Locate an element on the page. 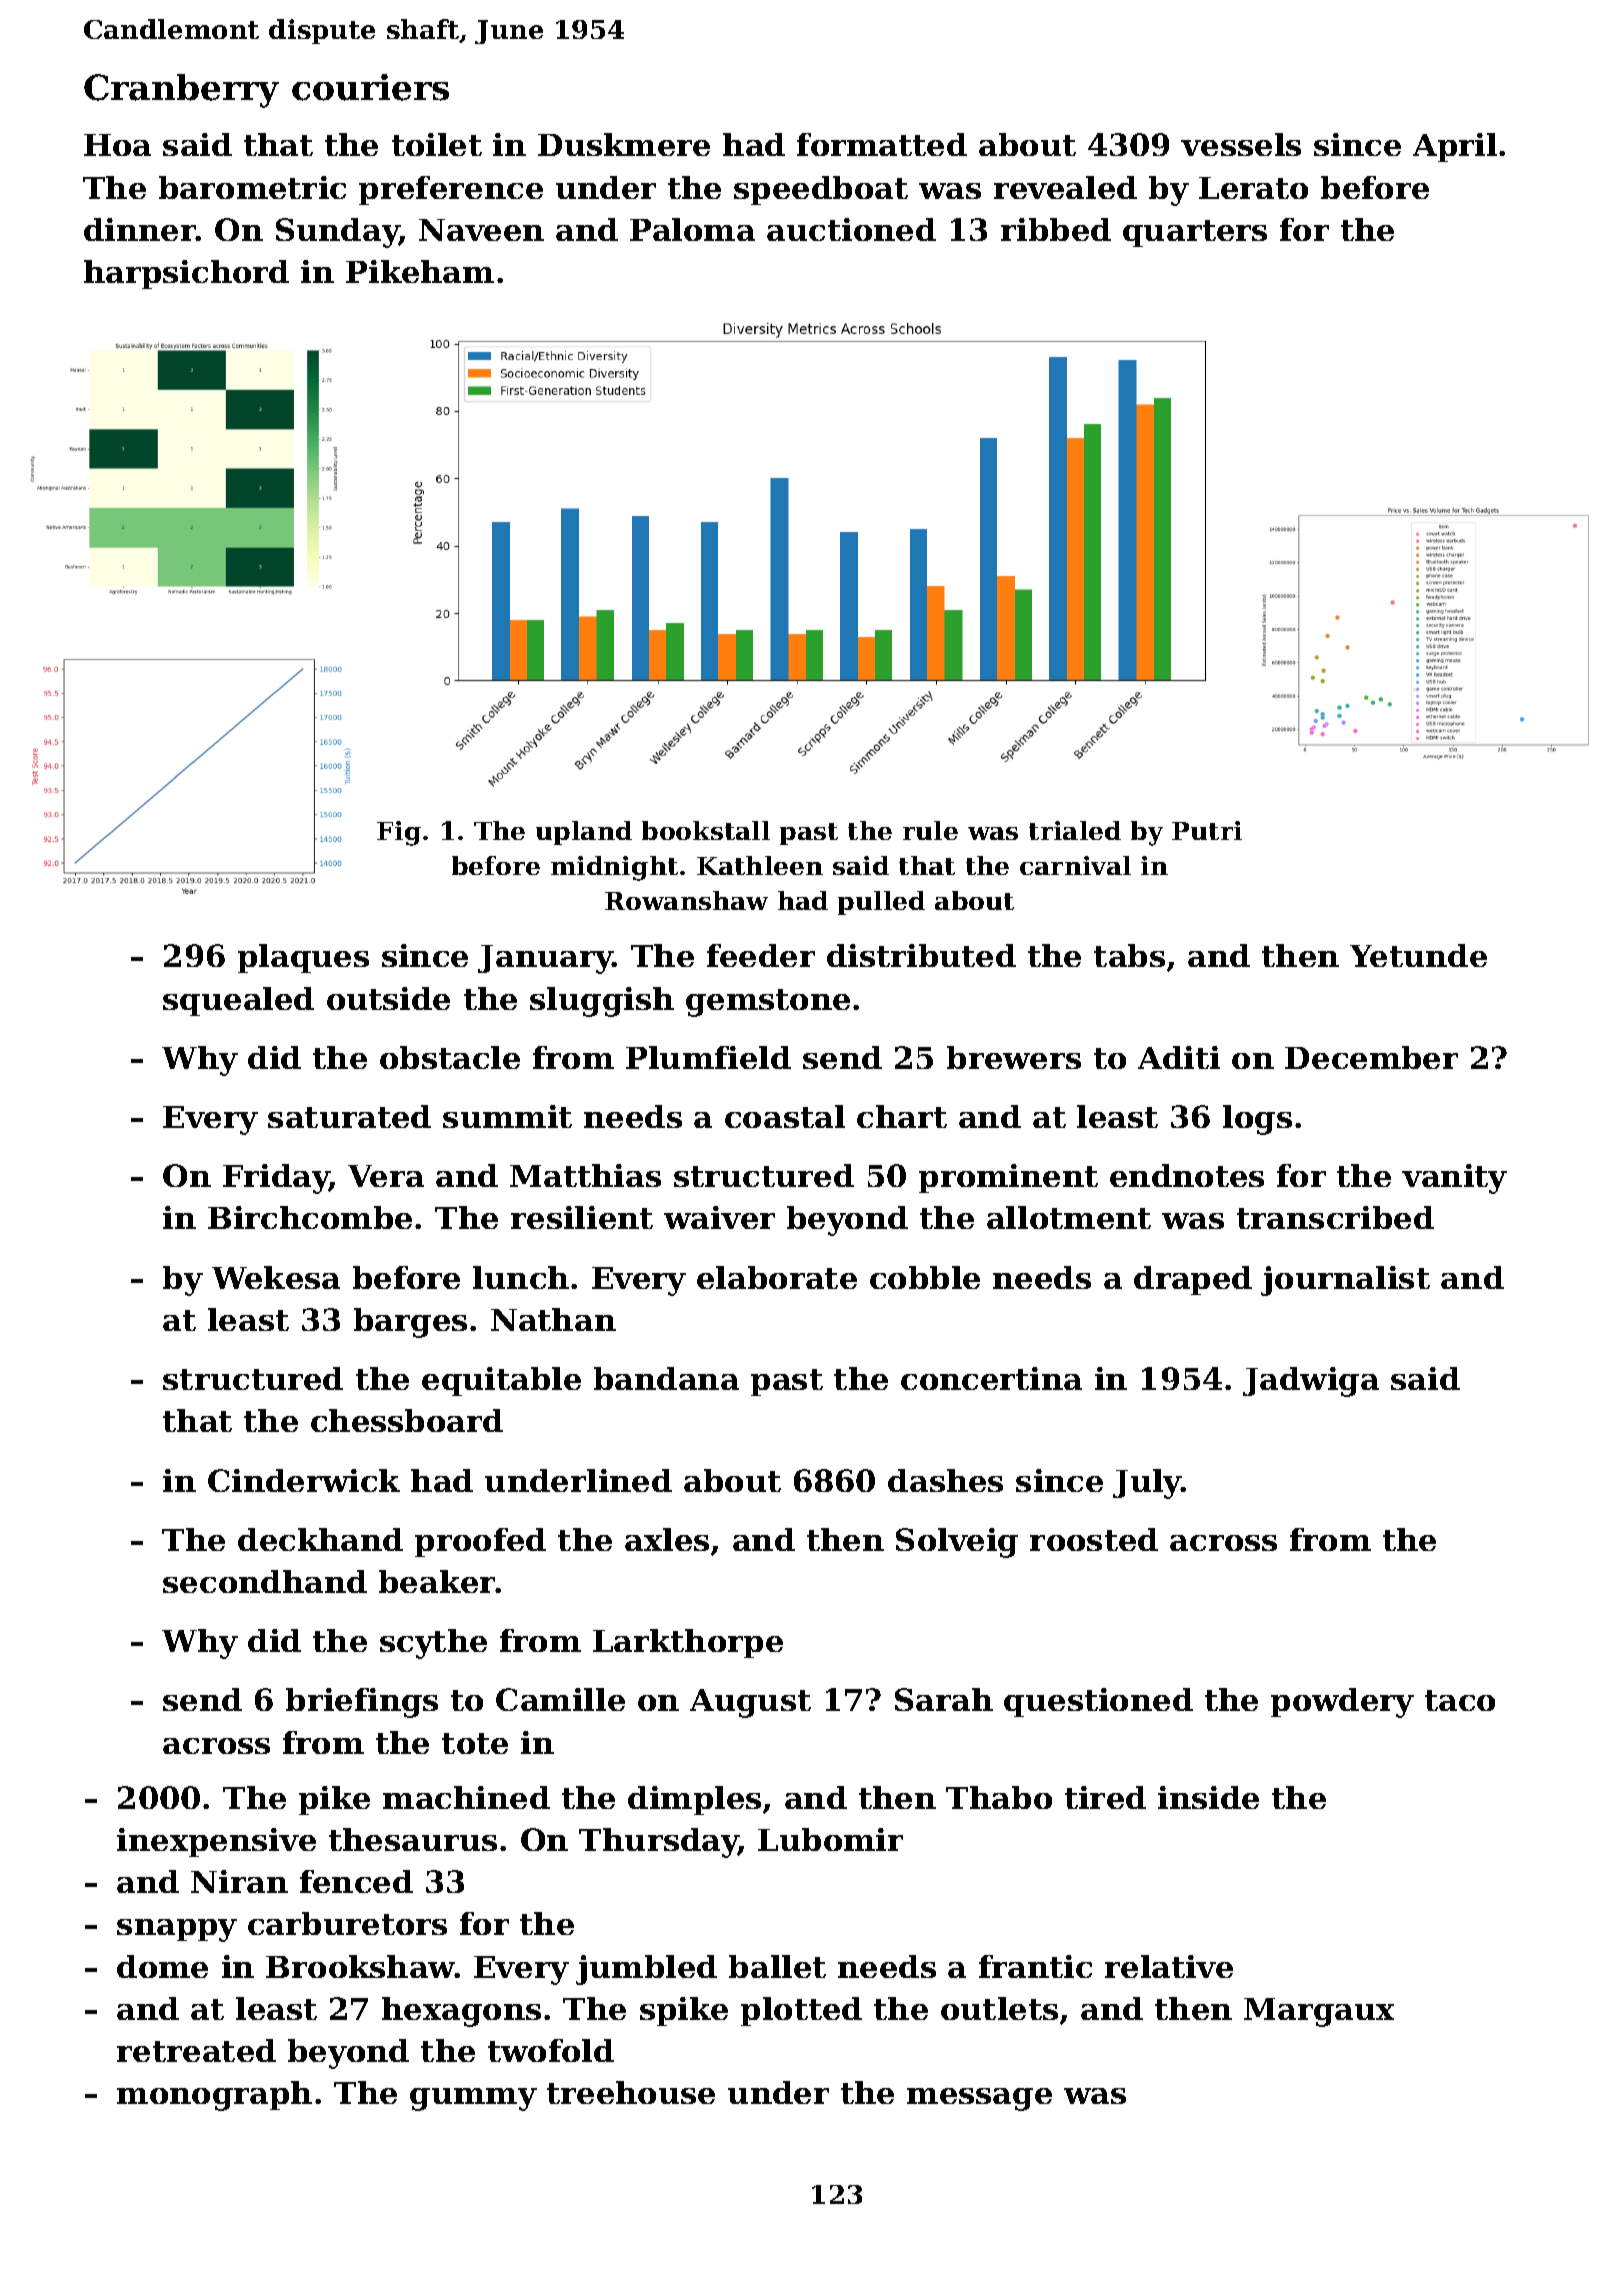 This image has height=2292, width=1620. draped is located at coordinates (1193, 1280).
